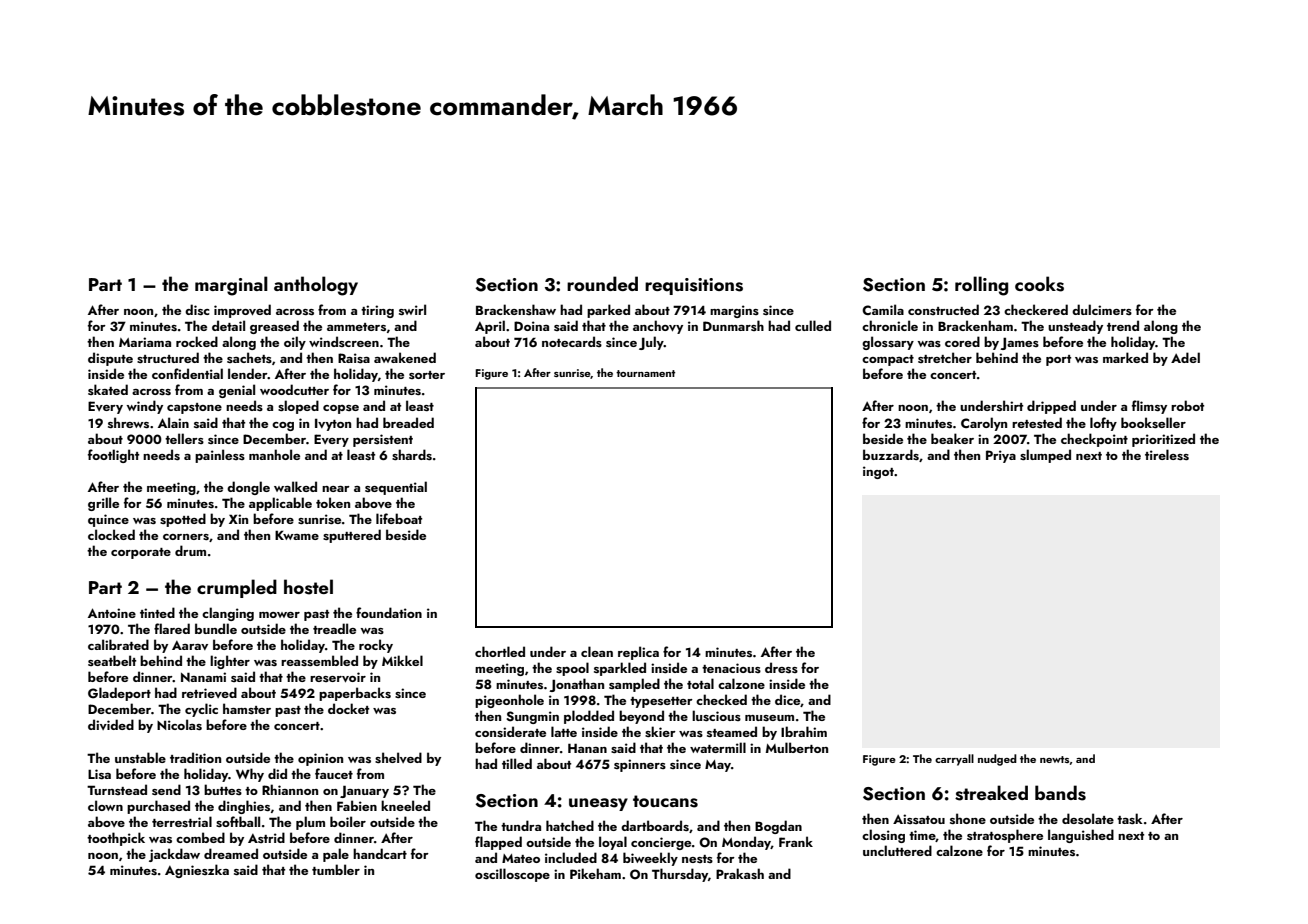  I want to click on ingot, so click(878, 472).
